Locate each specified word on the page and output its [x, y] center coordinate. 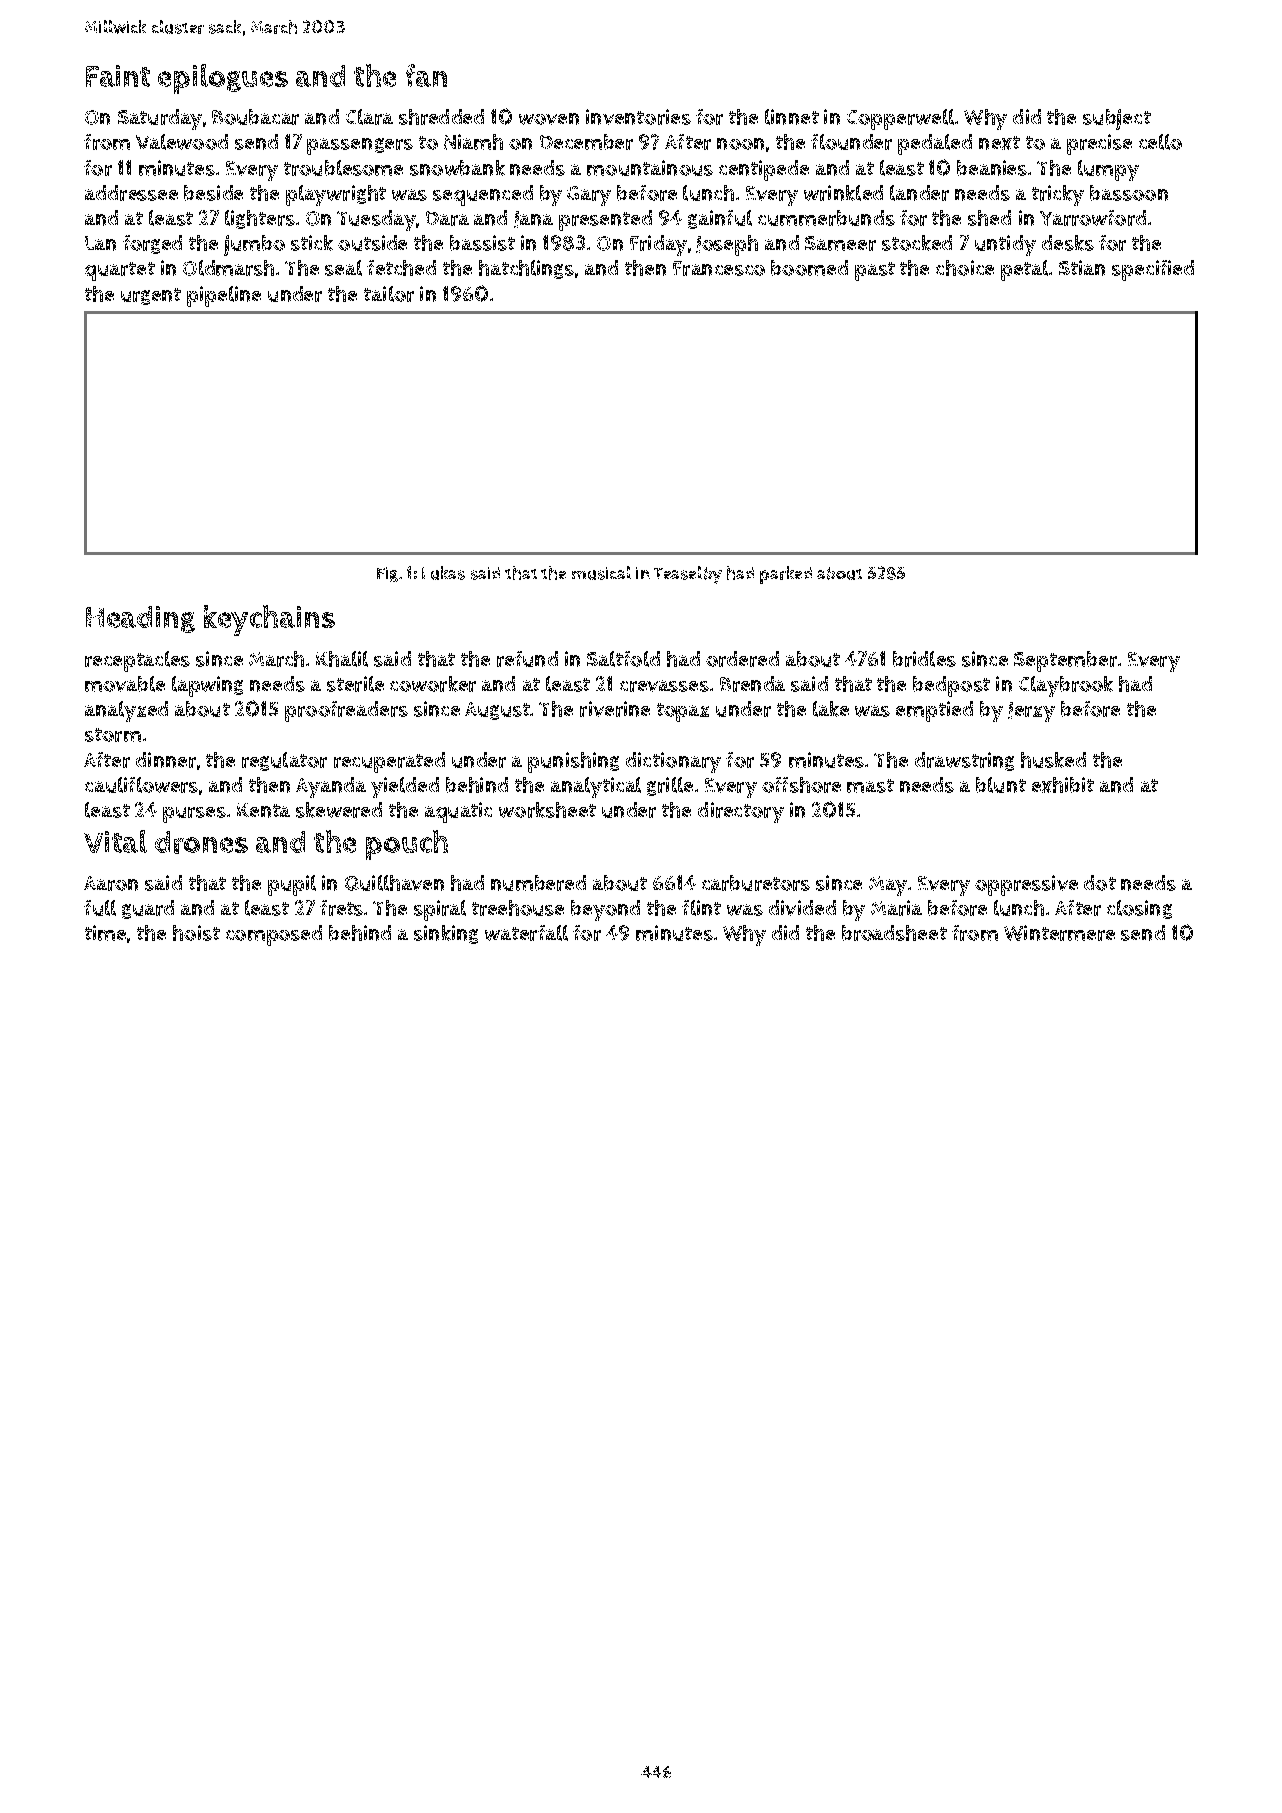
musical [601, 573]
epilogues [223, 79]
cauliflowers [141, 785]
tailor [389, 294]
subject [1117, 119]
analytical [596, 787]
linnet [792, 117]
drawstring [964, 761]
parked [786, 575]
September [1065, 661]
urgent [151, 296]
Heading [140, 619]
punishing [573, 762]
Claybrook [1066, 686]
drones [201, 842]
